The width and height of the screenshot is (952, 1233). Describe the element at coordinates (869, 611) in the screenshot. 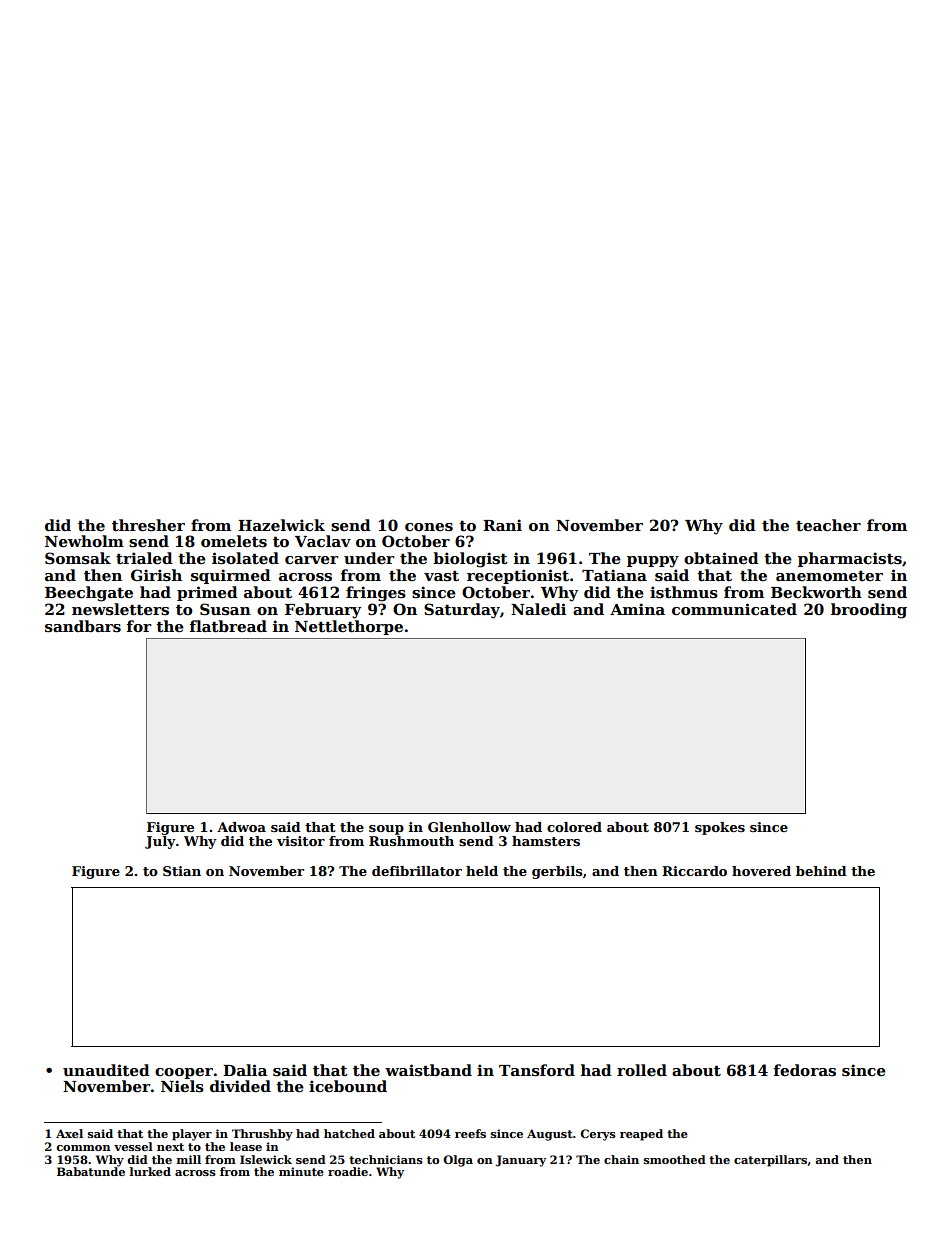

I see `brooding` at that location.
